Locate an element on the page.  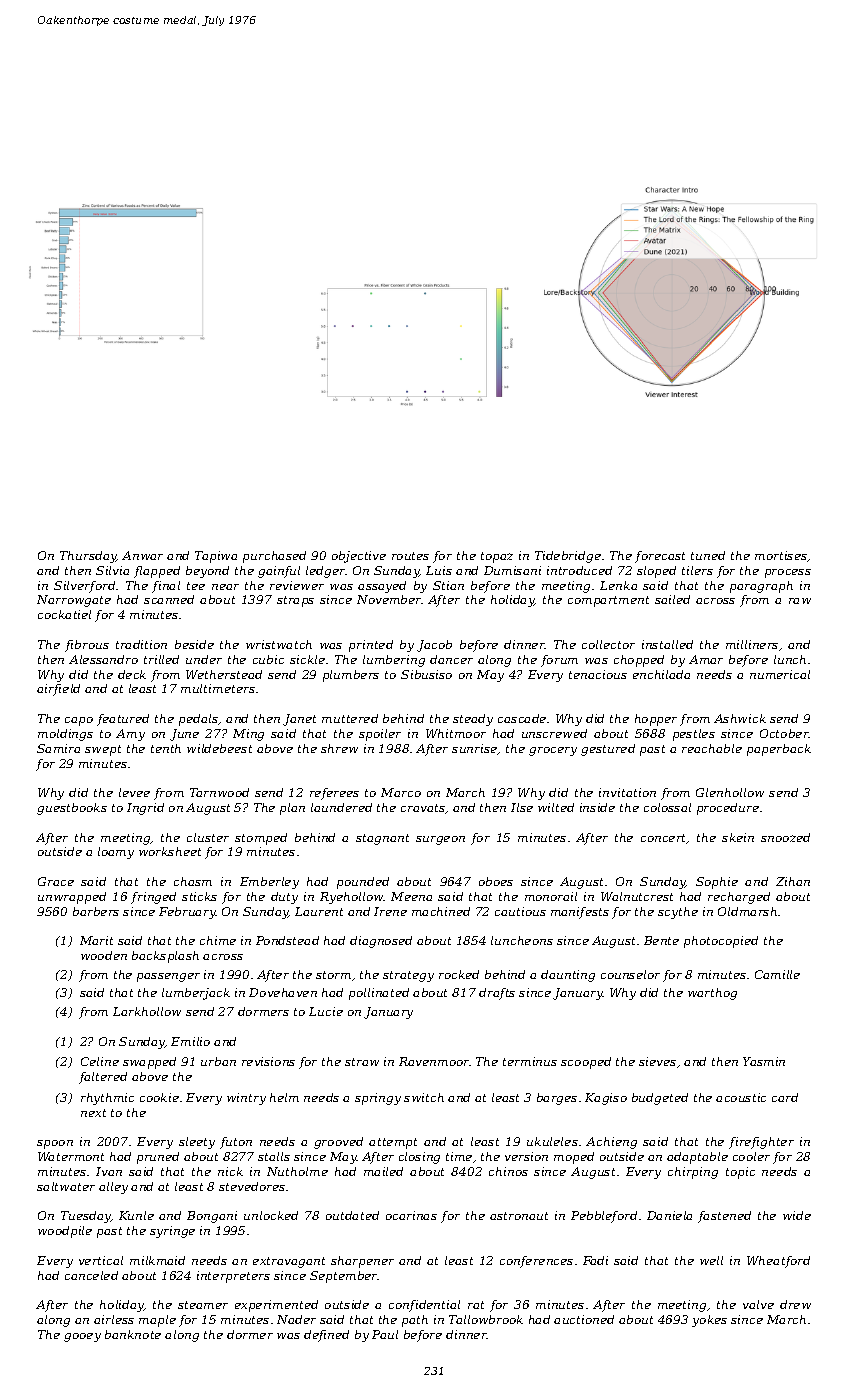
Yasmin is located at coordinates (764, 1061).
